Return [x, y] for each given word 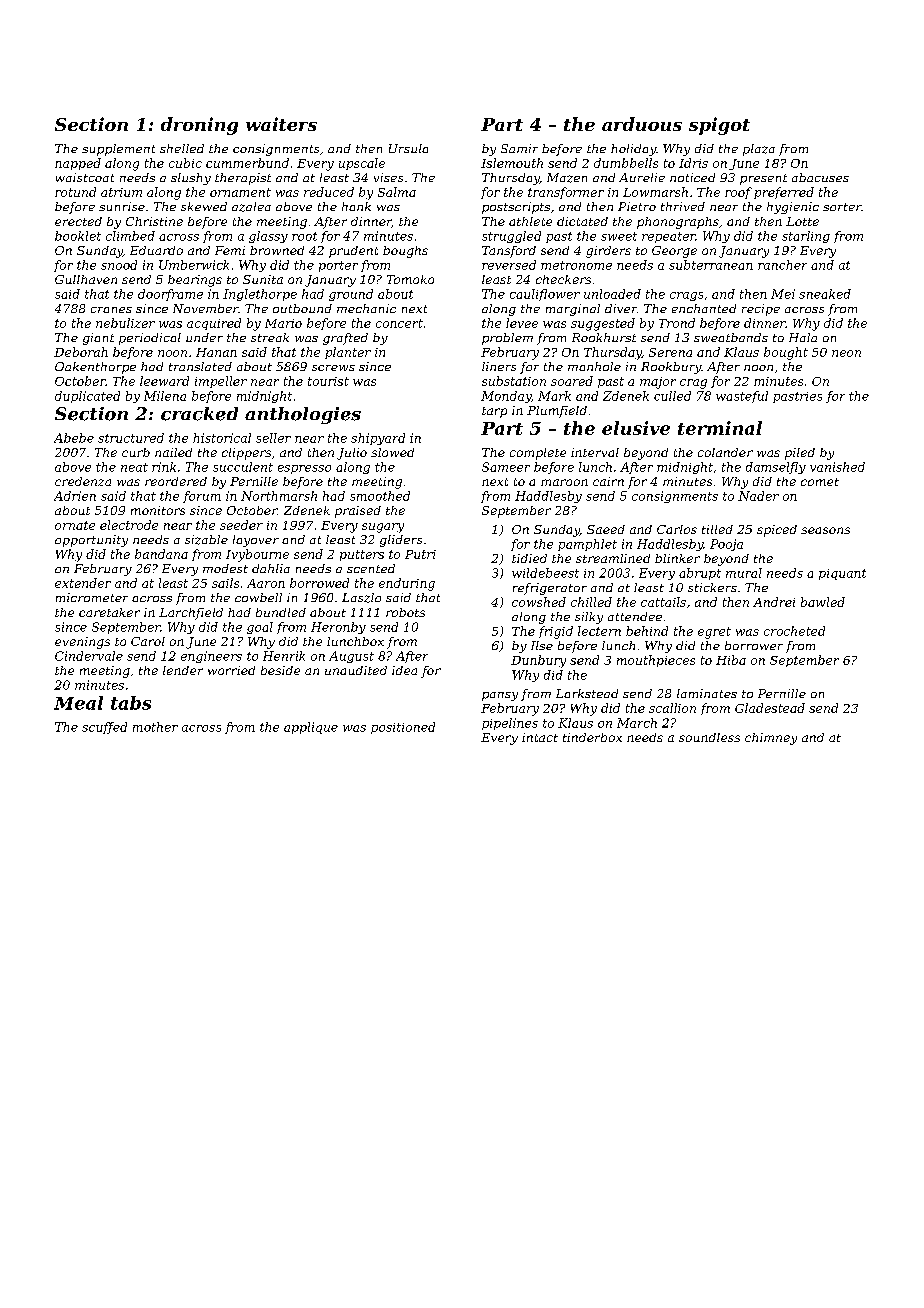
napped [78, 164]
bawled [823, 602]
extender [83, 583]
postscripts [516, 208]
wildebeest [545, 573]
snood [119, 265]
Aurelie [642, 177]
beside [280, 670]
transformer [566, 193]
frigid [556, 632]
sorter [842, 207]
